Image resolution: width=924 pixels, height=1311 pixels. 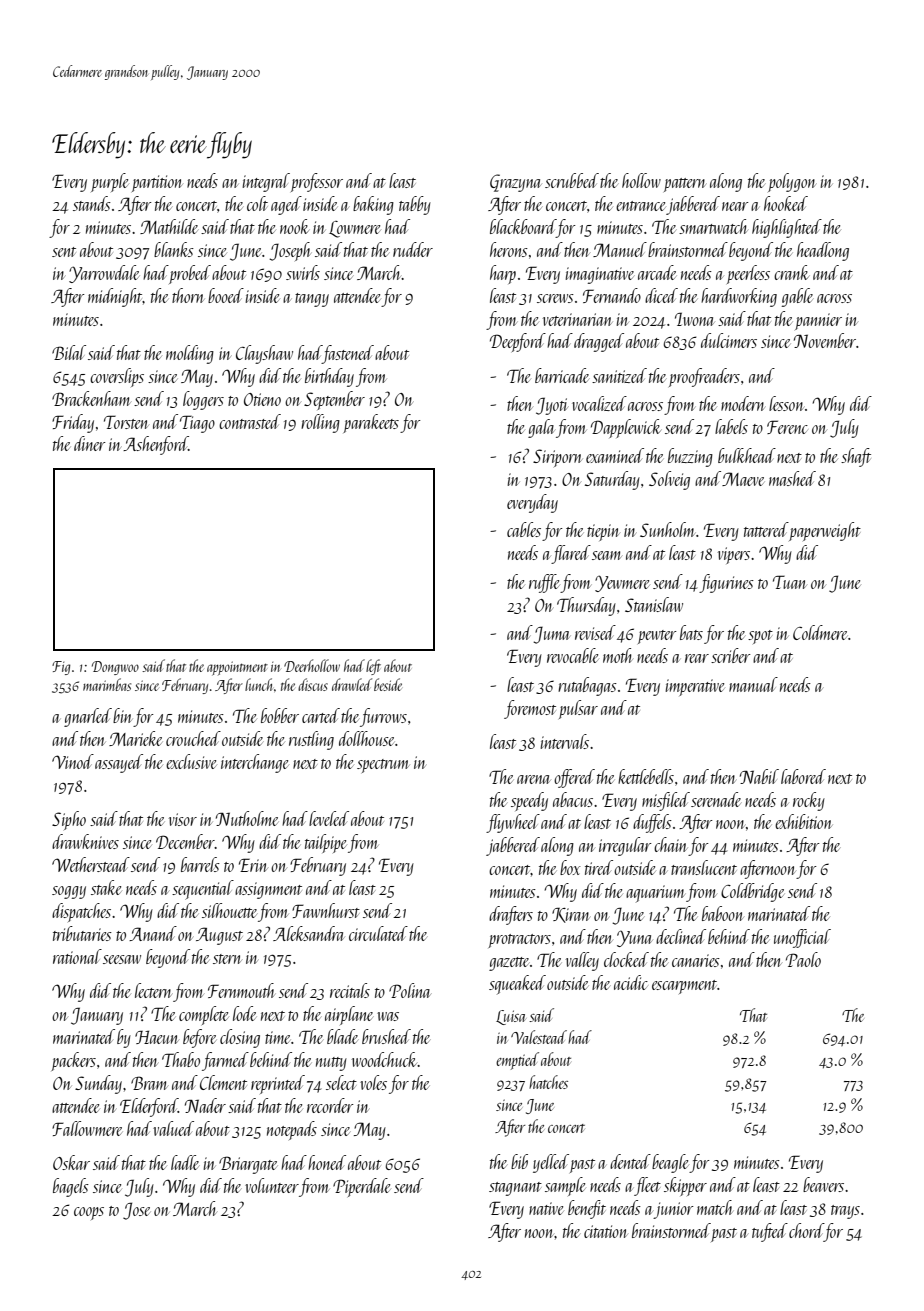 I want to click on Clement, so click(x=223, y=1082).
